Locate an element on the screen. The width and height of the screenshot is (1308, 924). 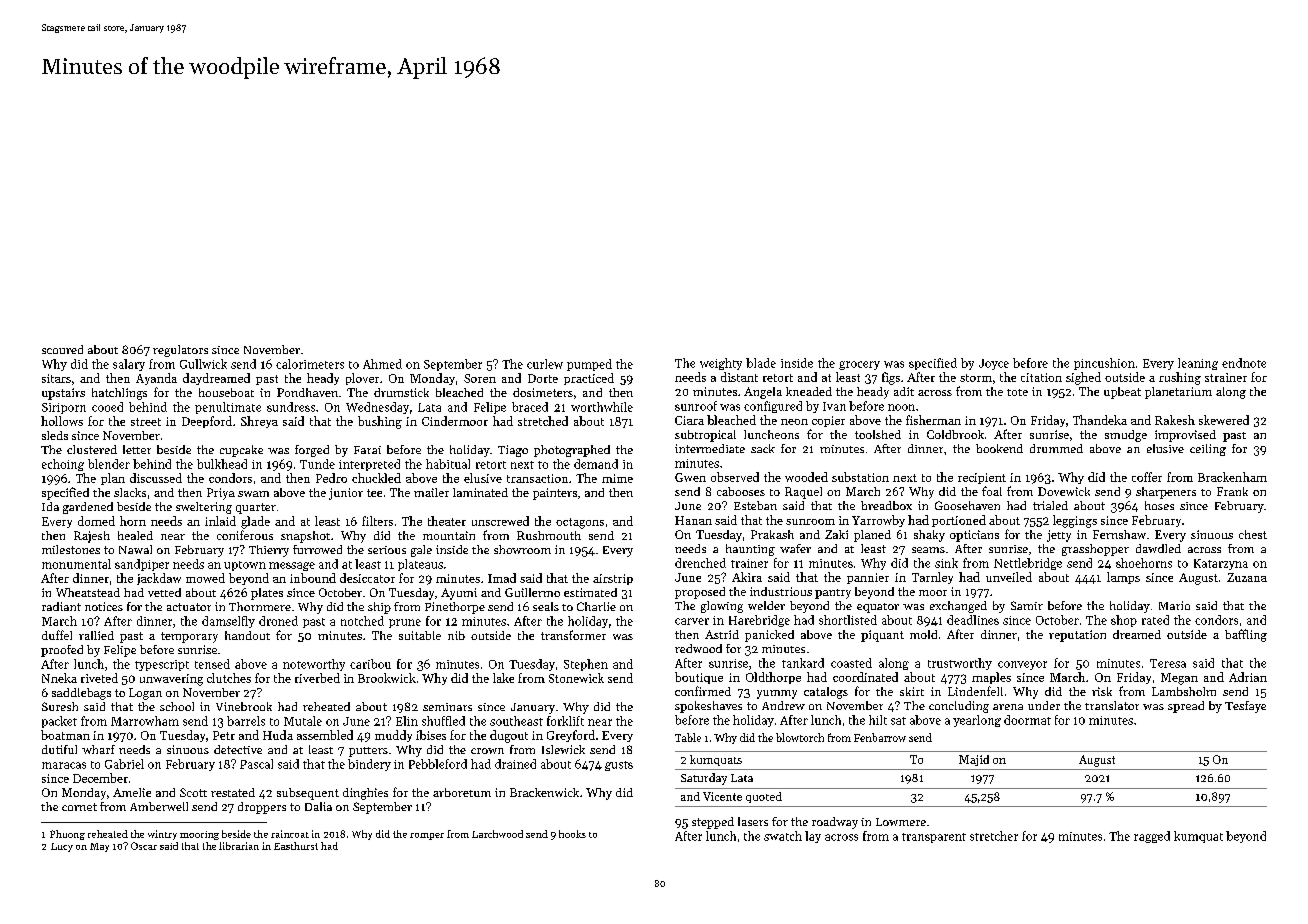
Joyce is located at coordinates (994, 364).
